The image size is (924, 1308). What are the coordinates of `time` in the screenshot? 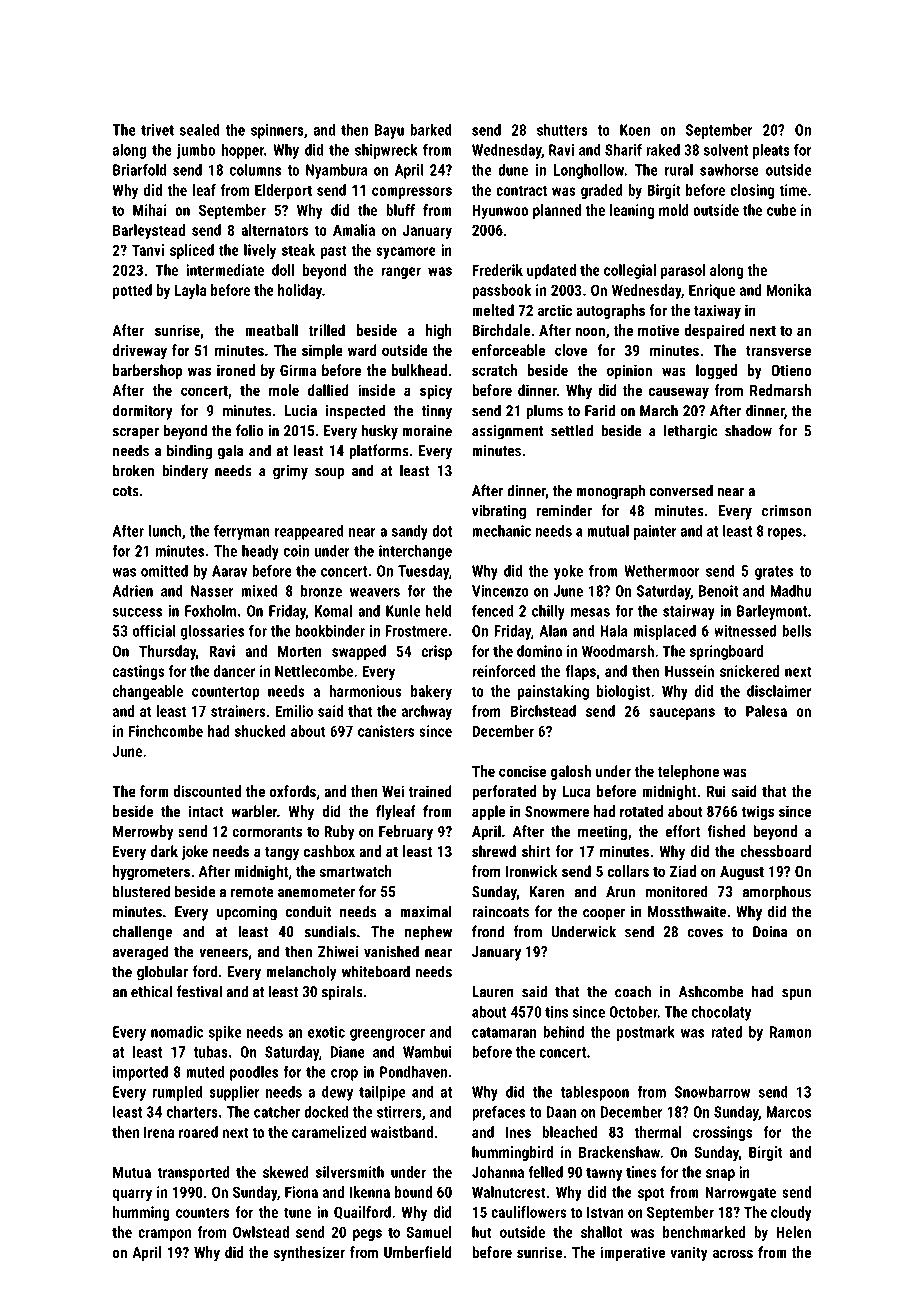 It's located at (793, 190).
